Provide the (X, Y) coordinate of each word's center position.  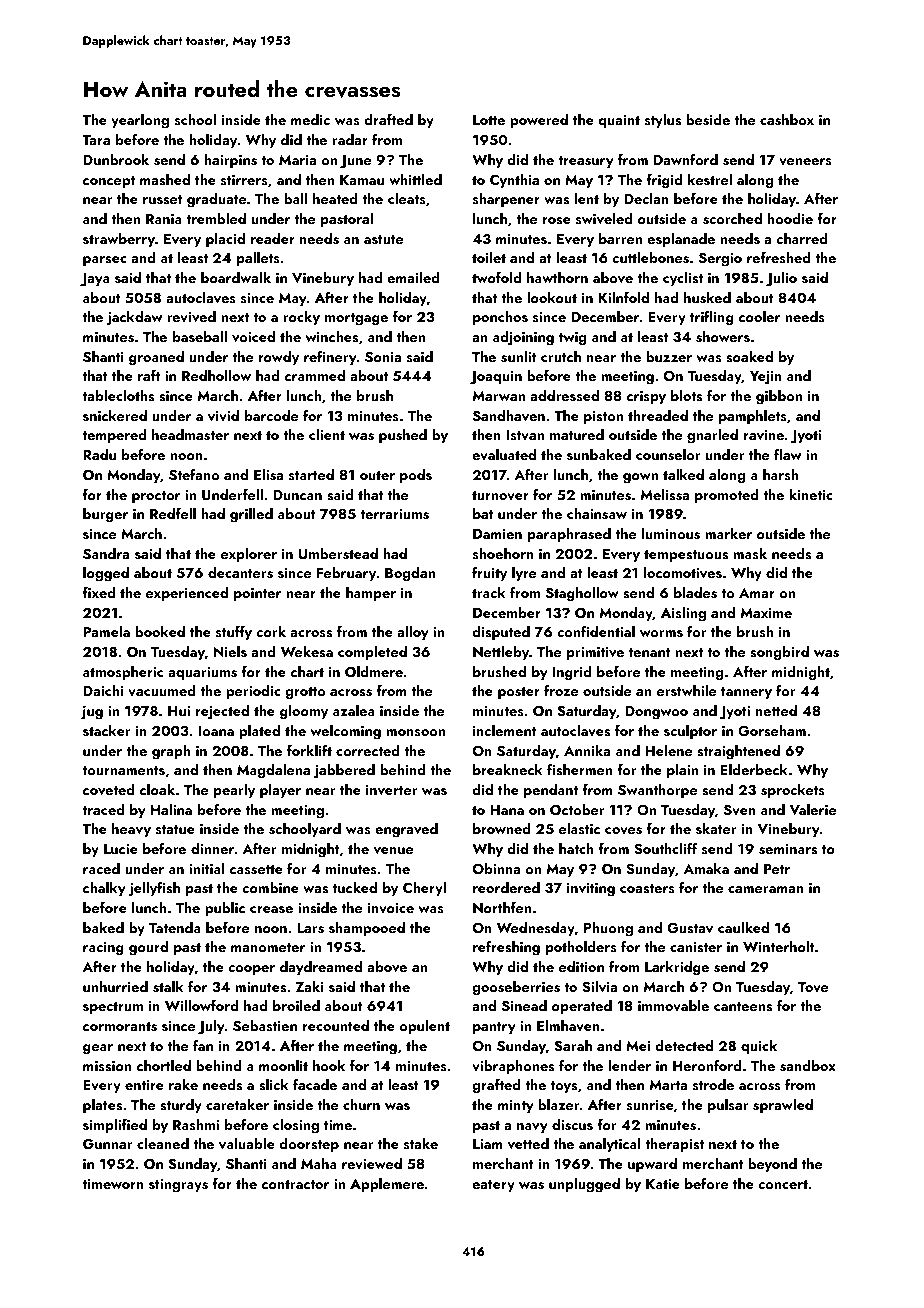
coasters (647, 889)
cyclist (683, 279)
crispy (646, 397)
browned (502, 828)
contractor (295, 1184)
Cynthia (514, 181)
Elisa (268, 475)
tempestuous (686, 556)
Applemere (387, 1185)
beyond (772, 1165)
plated (259, 732)
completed (372, 653)
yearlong (140, 121)
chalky (104, 889)
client (327, 434)
